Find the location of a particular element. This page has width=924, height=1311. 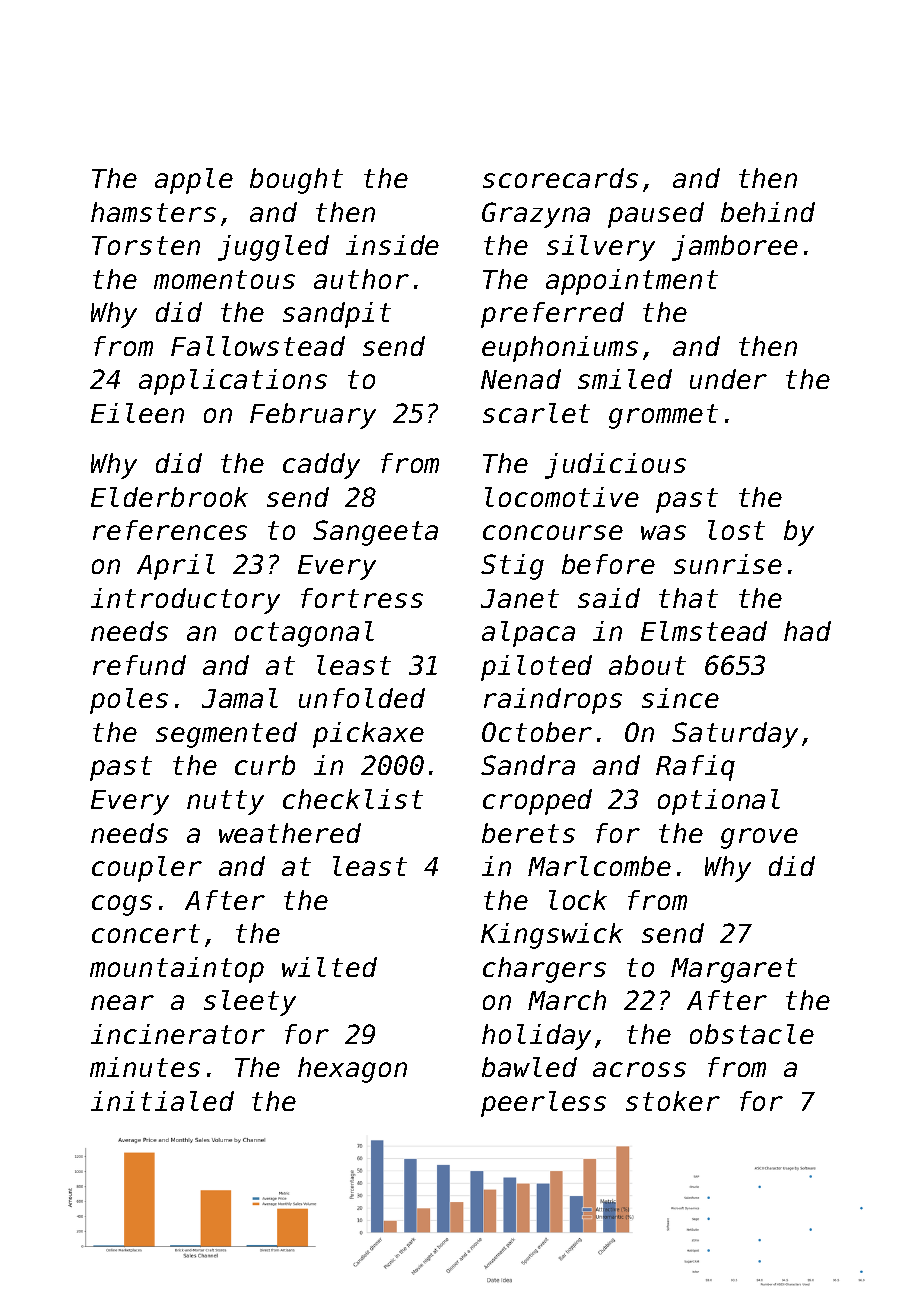

coupler is located at coordinates (147, 869).
